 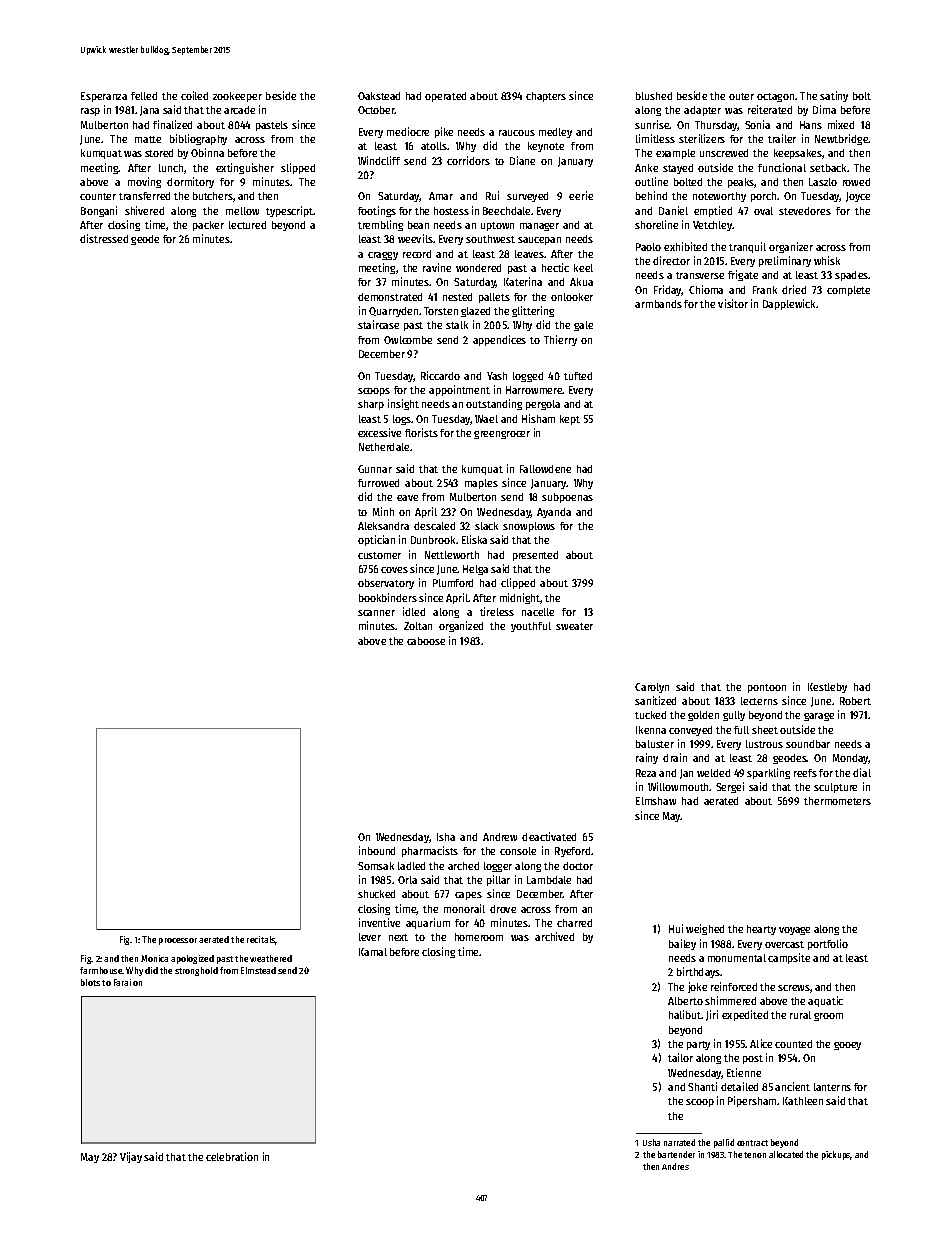 What do you see at coordinates (379, 96) in the screenshot?
I see `Oakstead` at bounding box center [379, 96].
